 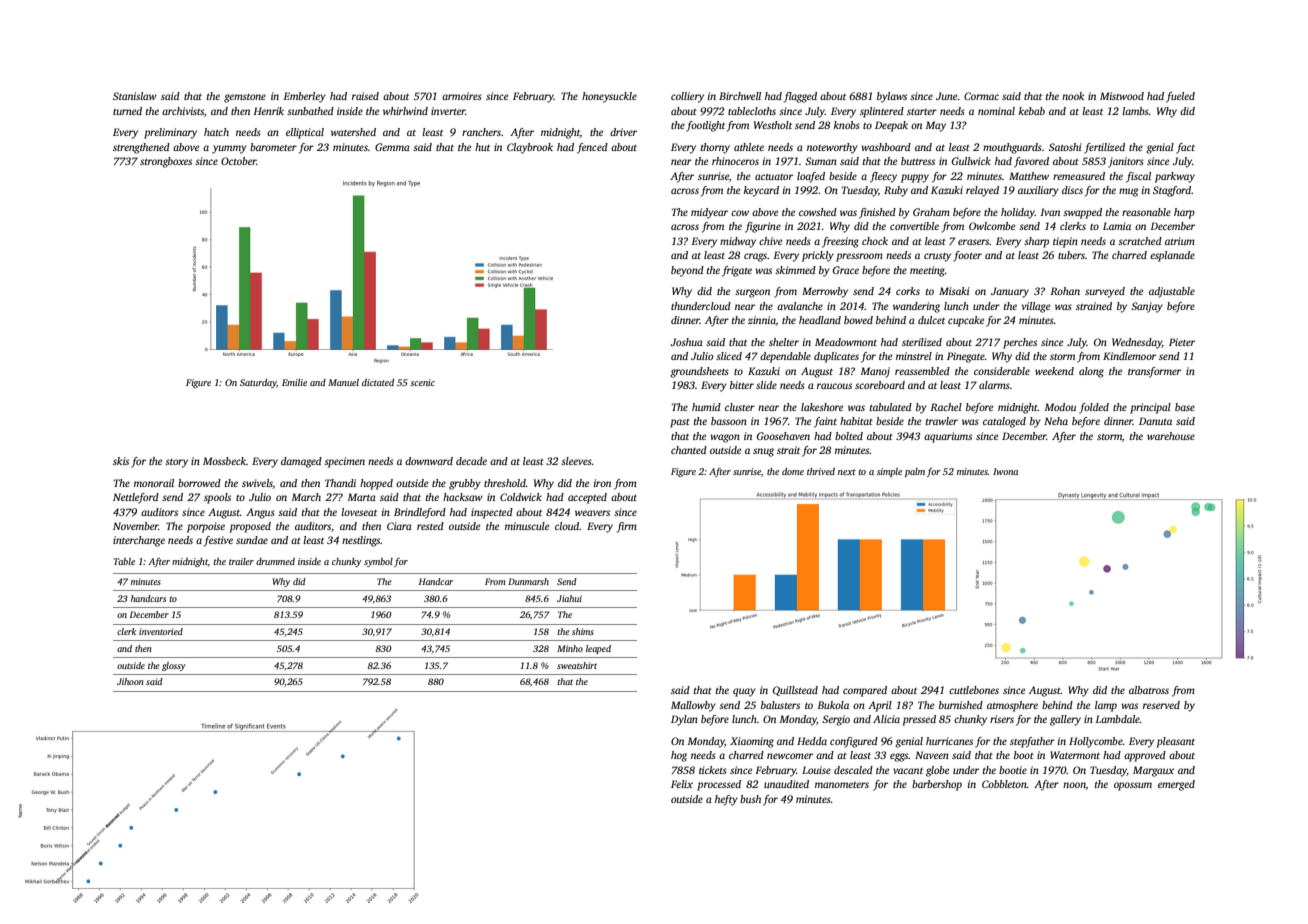 I want to click on Jihoon, so click(x=130, y=681).
